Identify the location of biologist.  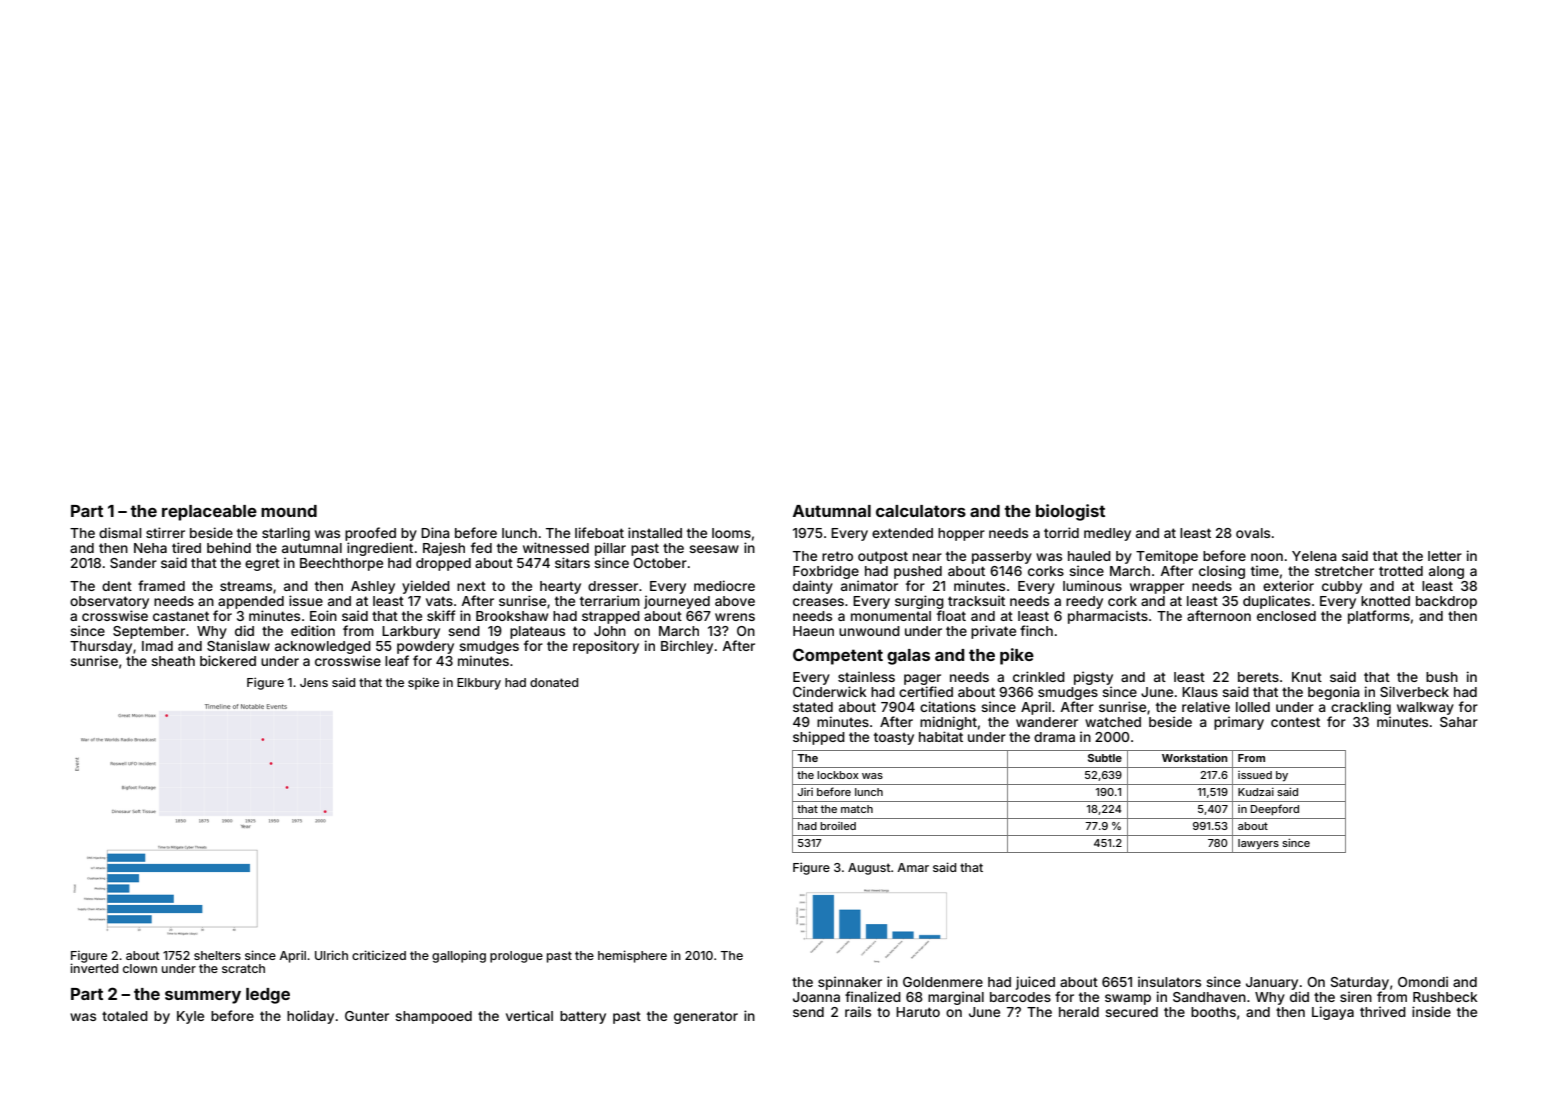
(1070, 512).
